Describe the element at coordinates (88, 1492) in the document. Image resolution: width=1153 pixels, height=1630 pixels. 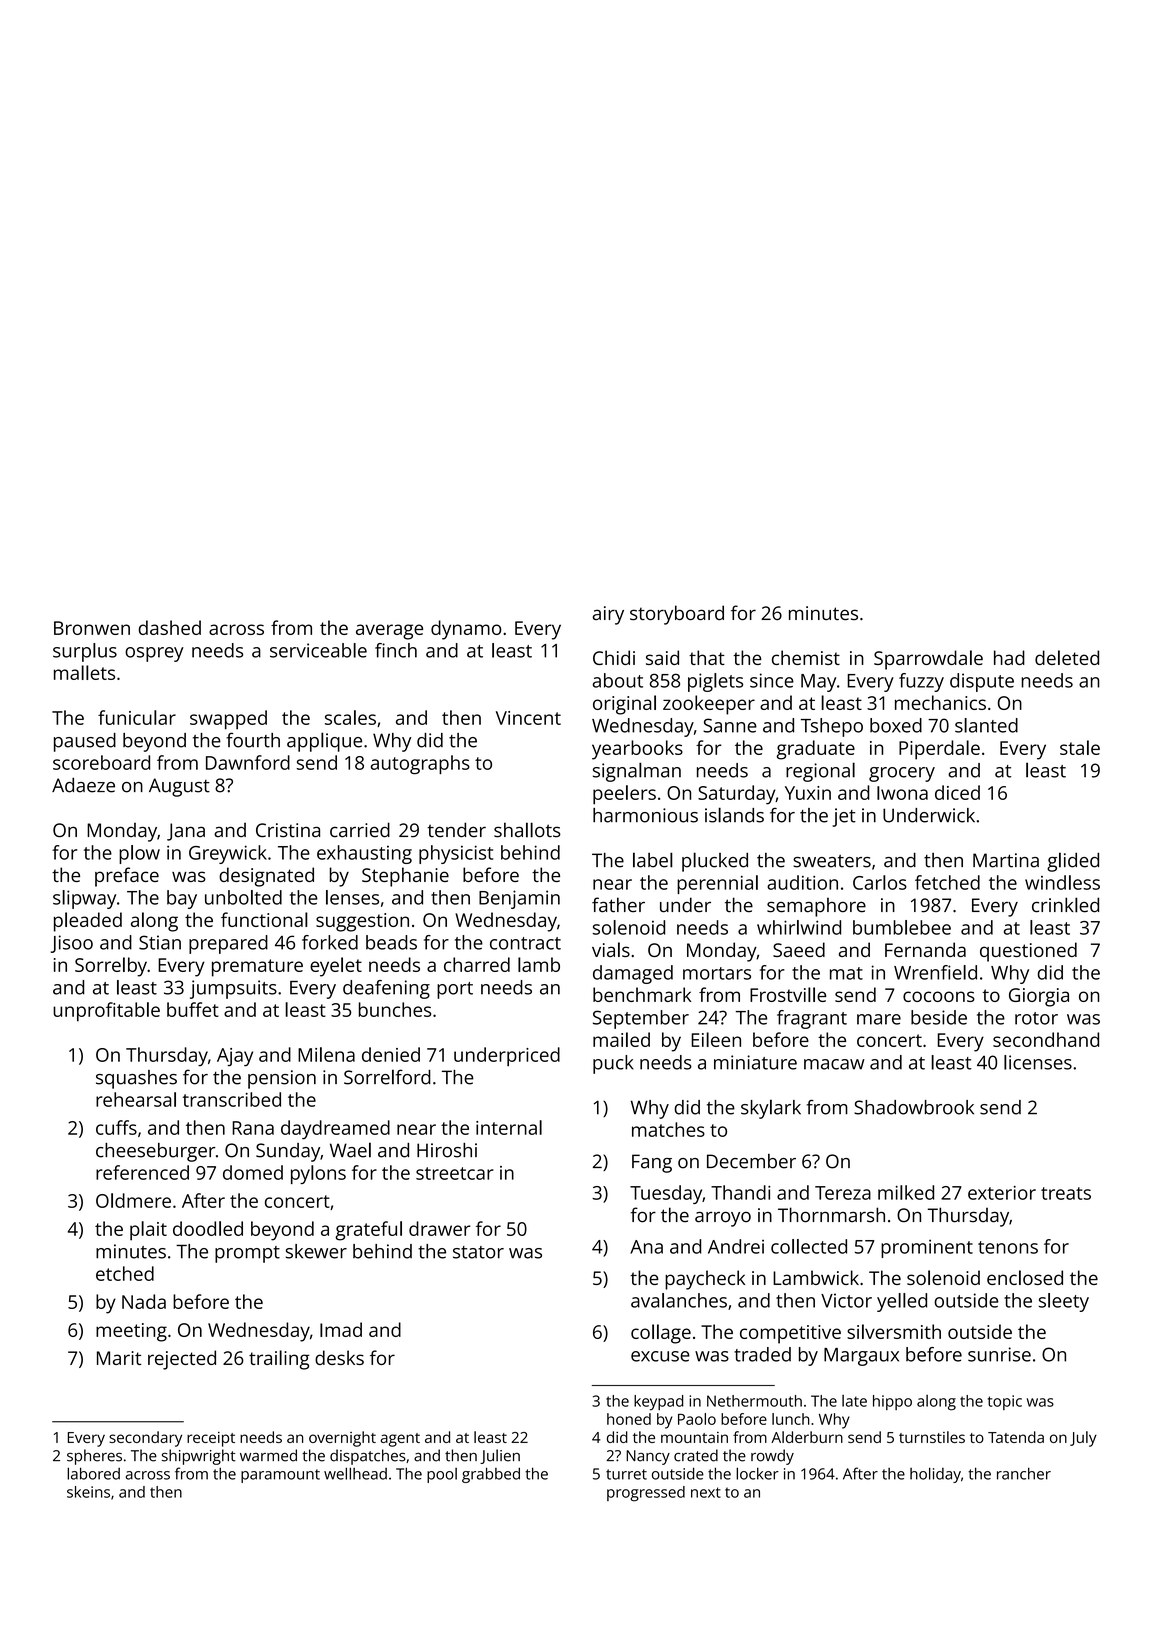
I see `skeins` at that location.
